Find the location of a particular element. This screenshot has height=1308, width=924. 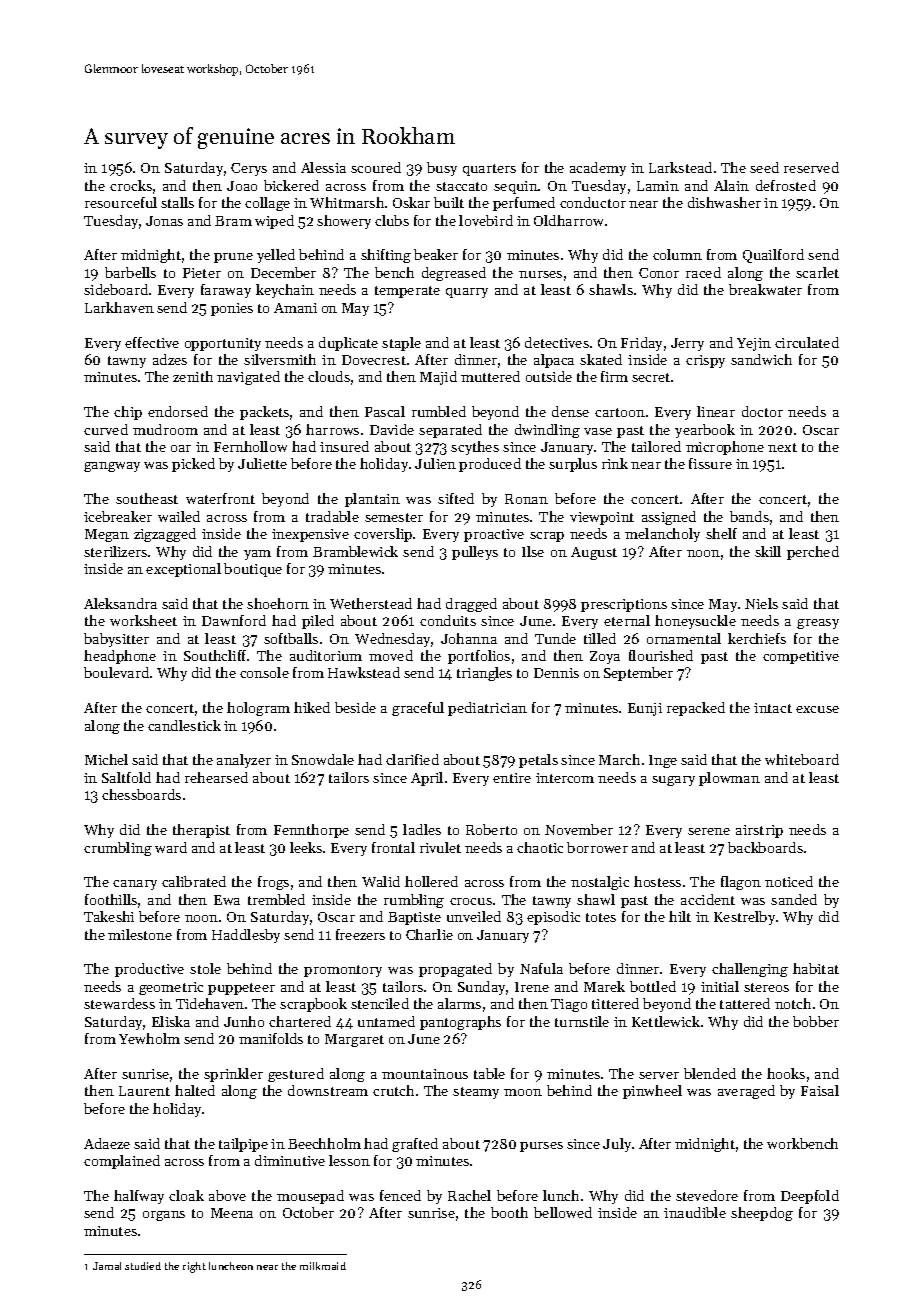

right is located at coordinates (194, 1267).
